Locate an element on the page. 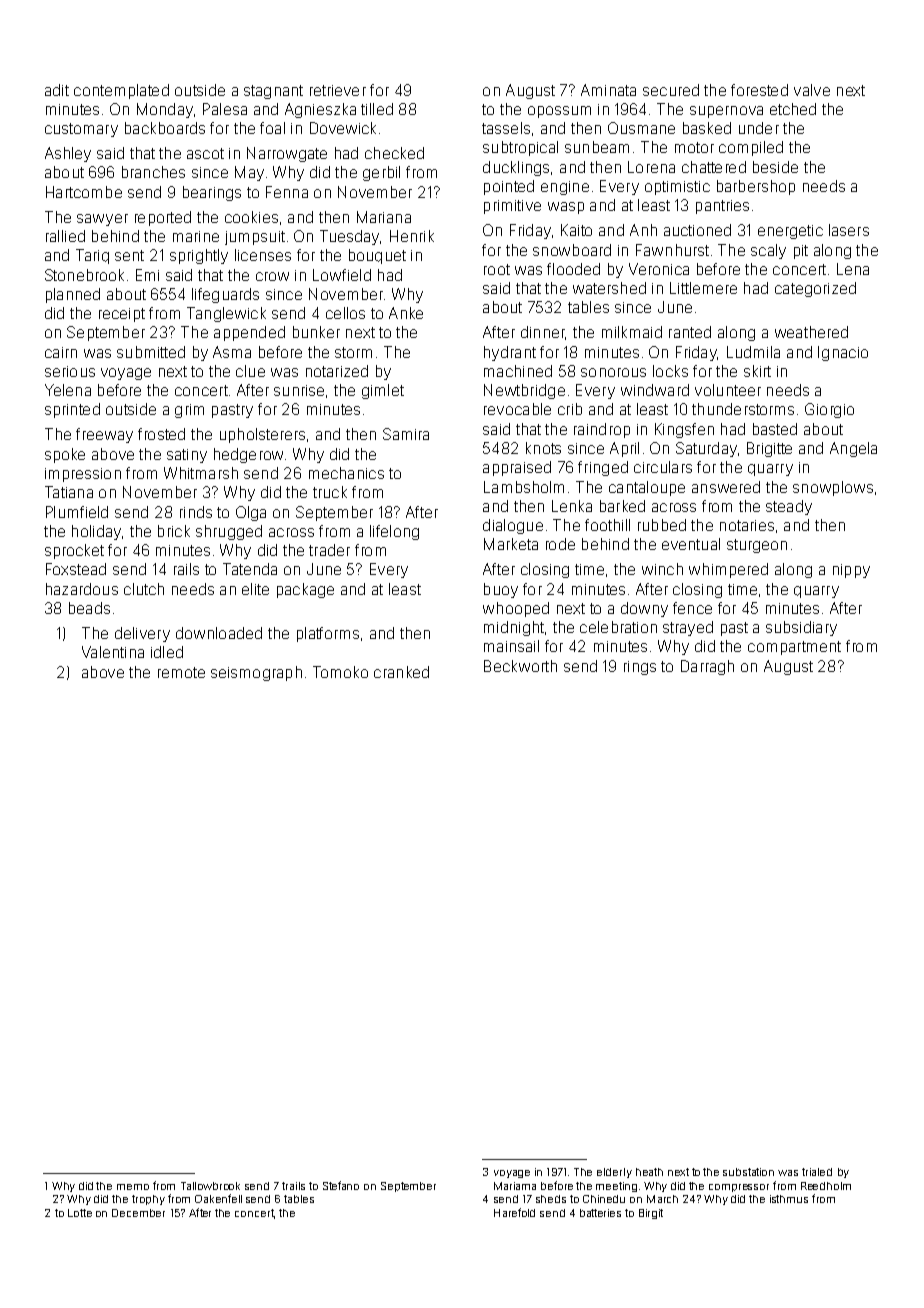  Samira is located at coordinates (406, 434).
